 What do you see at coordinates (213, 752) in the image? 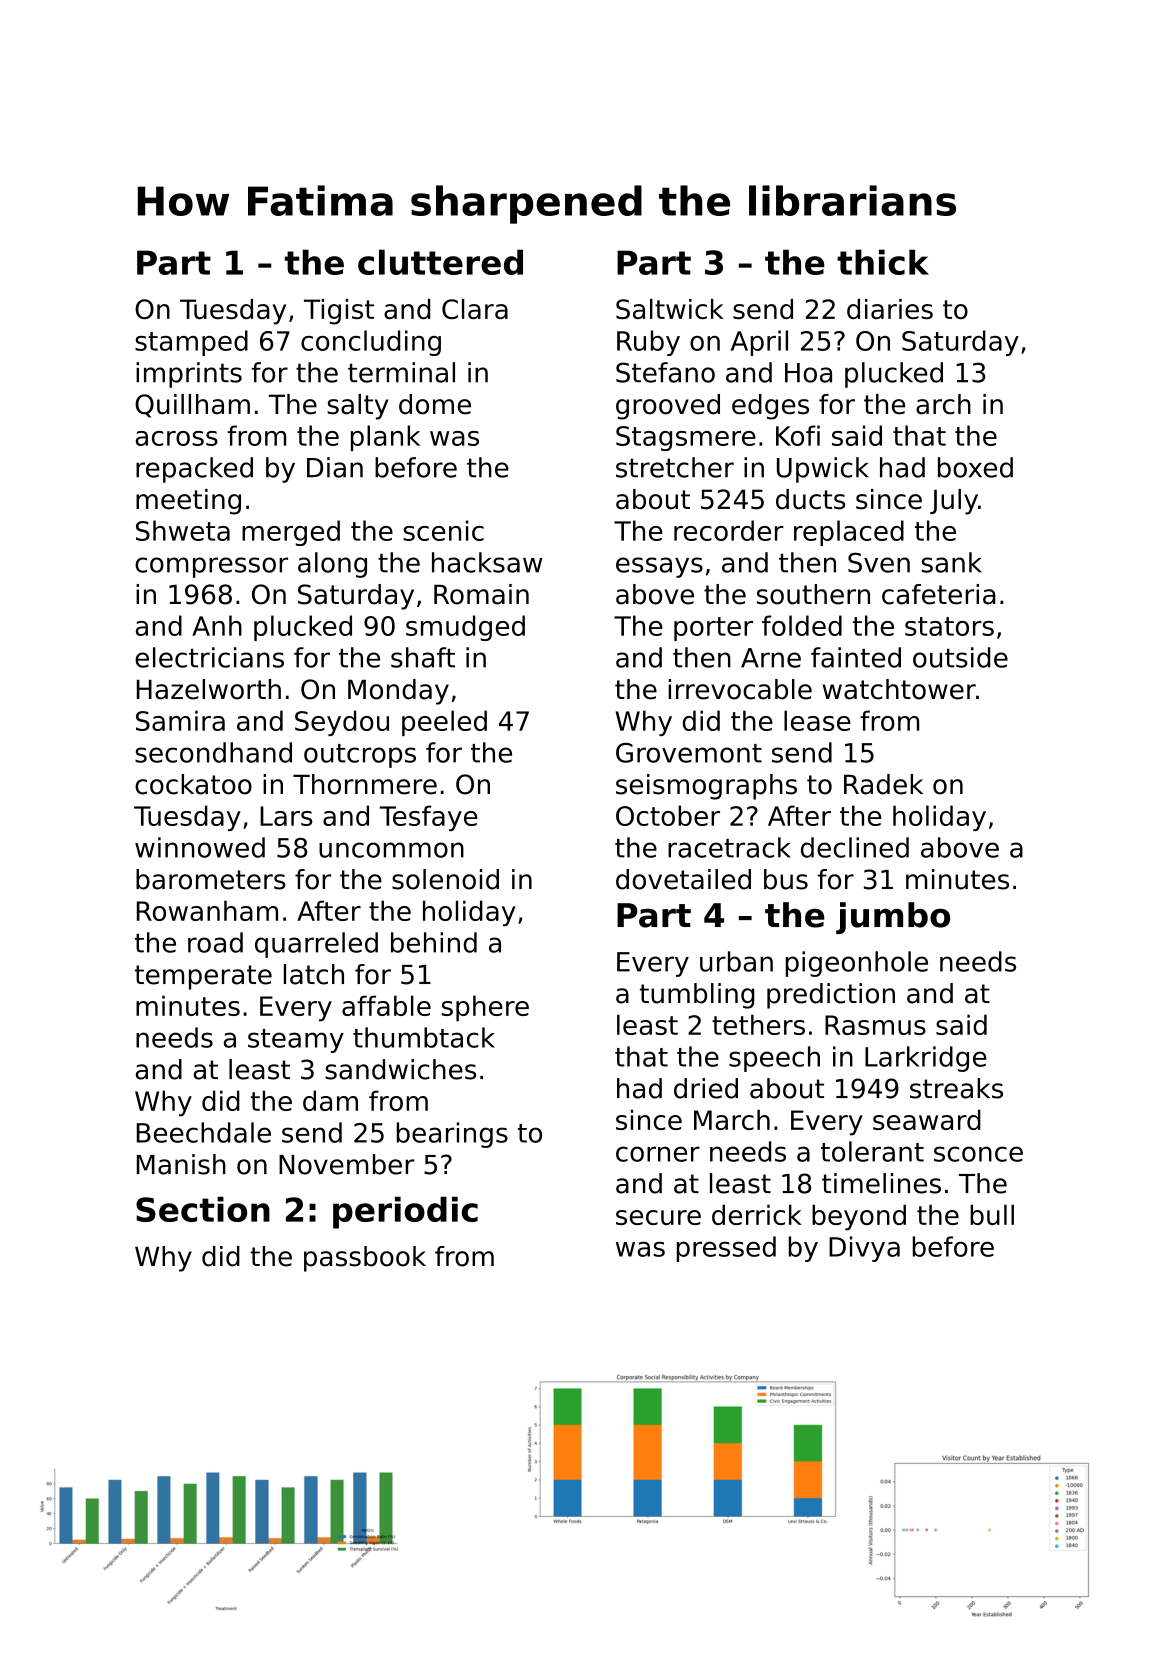
I see `secondhand` at bounding box center [213, 752].
